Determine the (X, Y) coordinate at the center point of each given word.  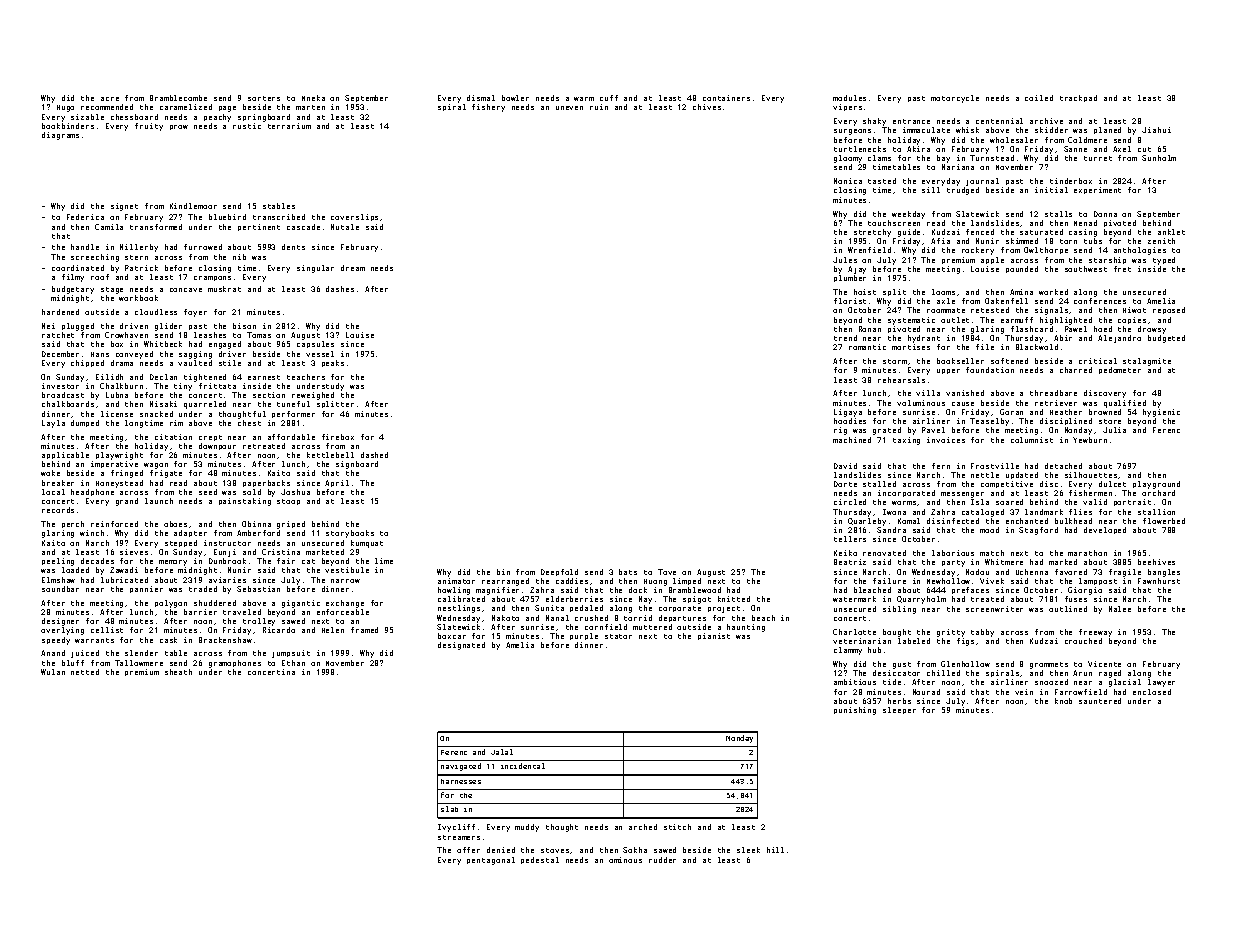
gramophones (235, 664)
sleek (748, 850)
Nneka (313, 98)
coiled (1039, 98)
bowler (515, 98)
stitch (677, 827)
